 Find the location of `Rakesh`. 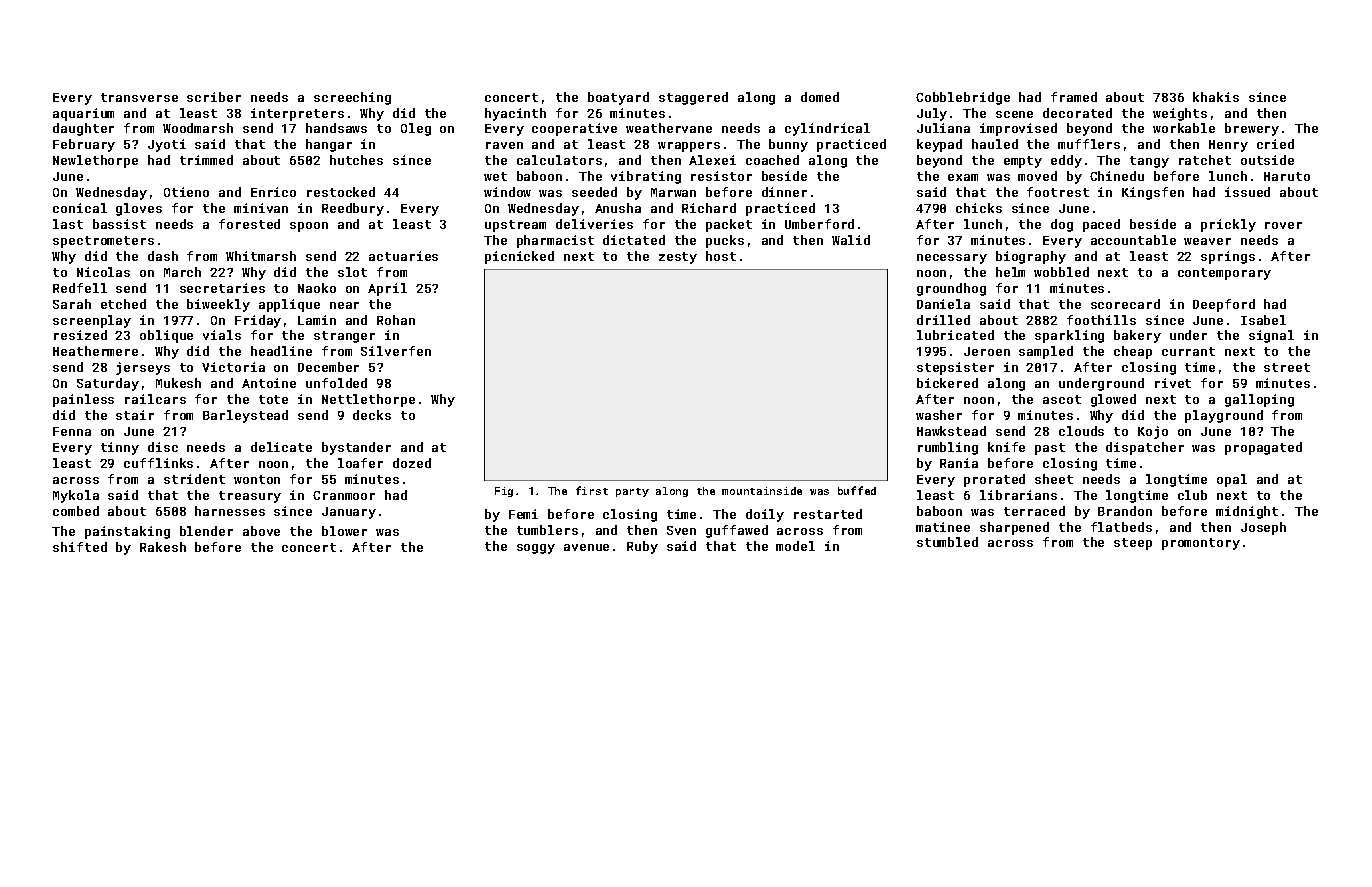

Rakesh is located at coordinates (163, 547).
